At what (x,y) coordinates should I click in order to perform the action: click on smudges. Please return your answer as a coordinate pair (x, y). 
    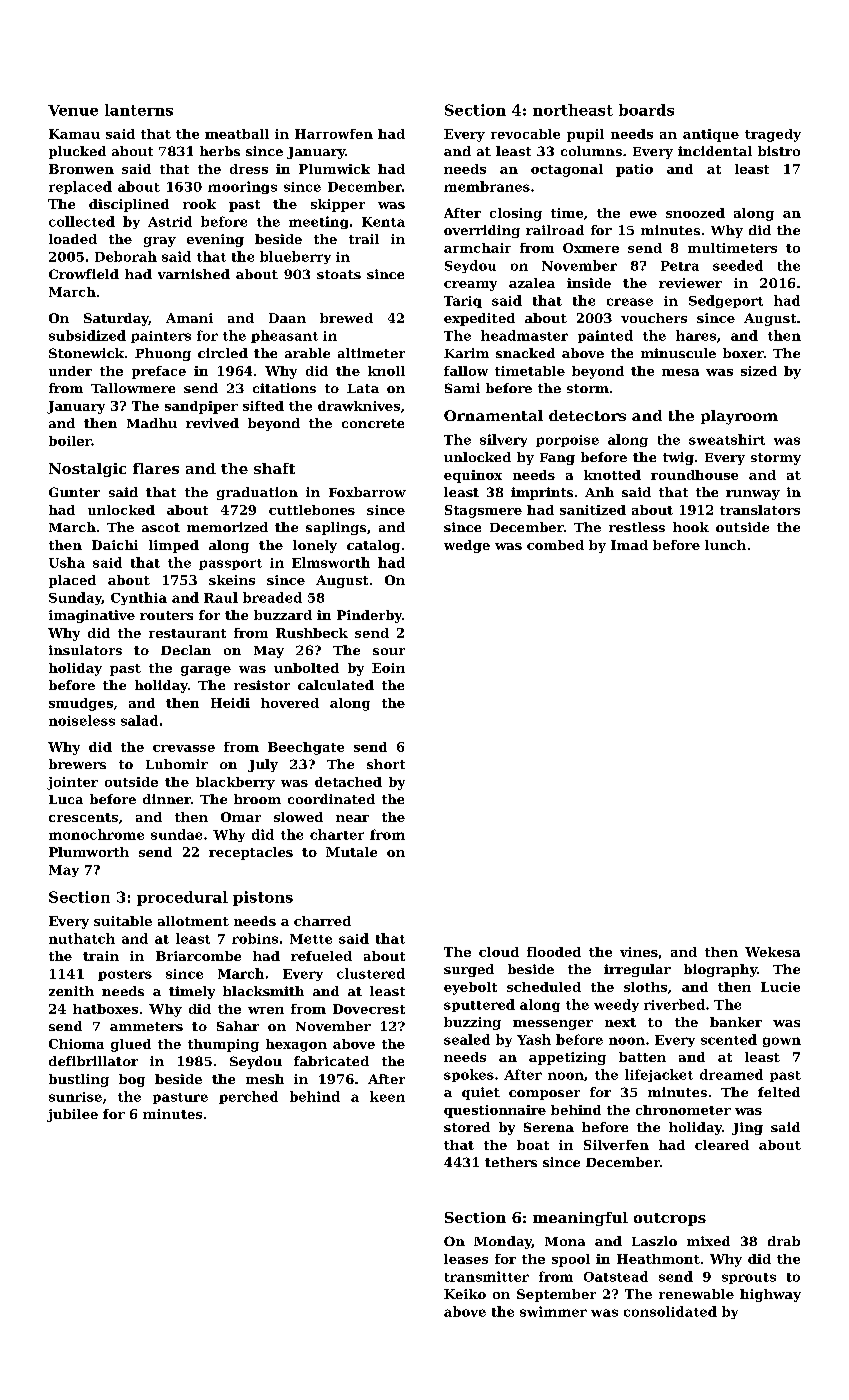
    Looking at the image, I should click on (81, 704).
